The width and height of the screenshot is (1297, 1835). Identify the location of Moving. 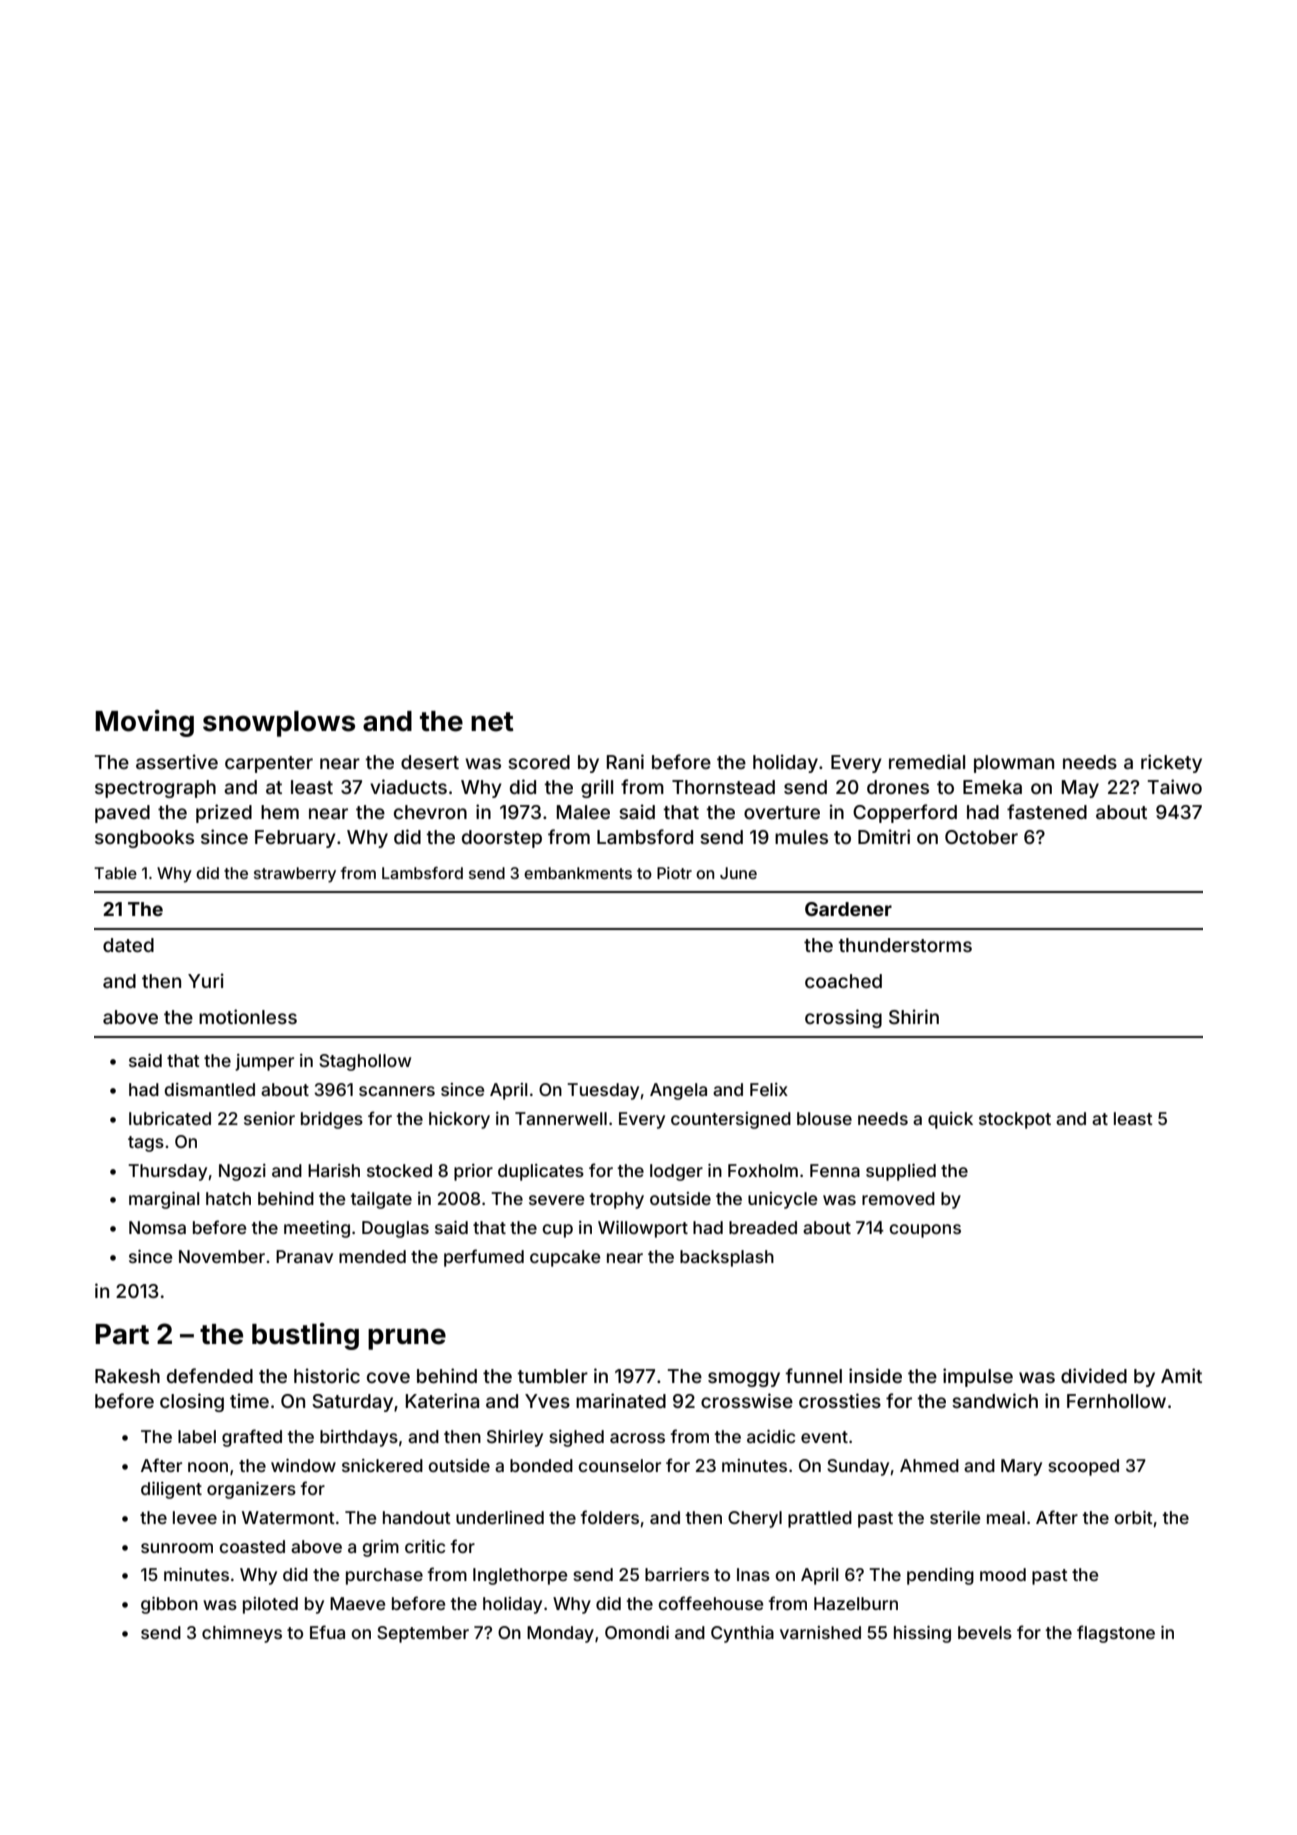
(144, 723).
